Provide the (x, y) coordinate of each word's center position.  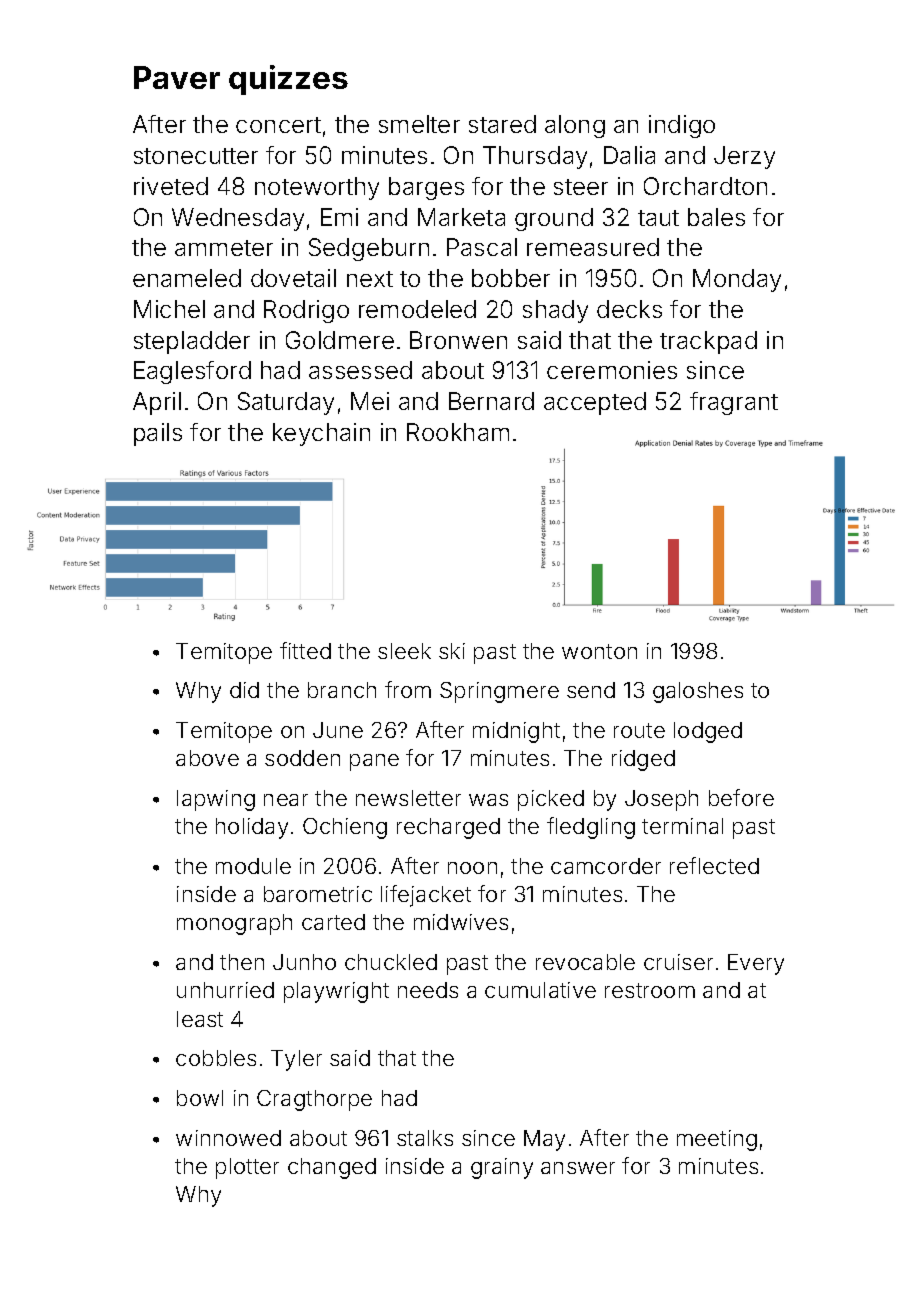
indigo (682, 126)
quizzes (288, 80)
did (244, 690)
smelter (419, 124)
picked (551, 800)
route (639, 730)
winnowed (228, 1138)
